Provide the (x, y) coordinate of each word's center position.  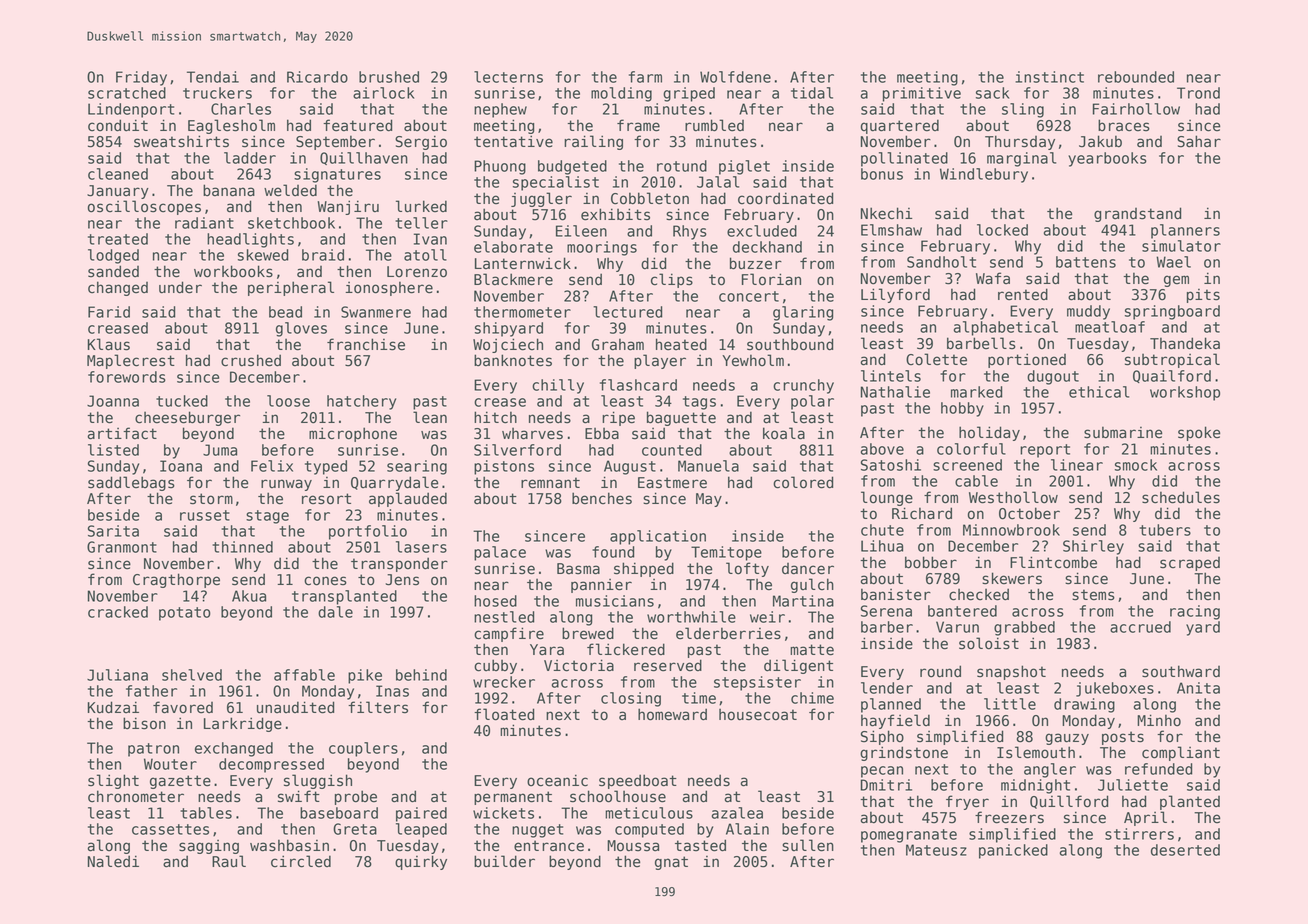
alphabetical (1006, 328)
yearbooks (1107, 159)
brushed (389, 77)
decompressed (271, 765)
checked (979, 594)
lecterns (508, 77)
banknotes (513, 360)
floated (504, 714)
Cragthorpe (176, 580)
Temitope (726, 553)
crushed (251, 360)
